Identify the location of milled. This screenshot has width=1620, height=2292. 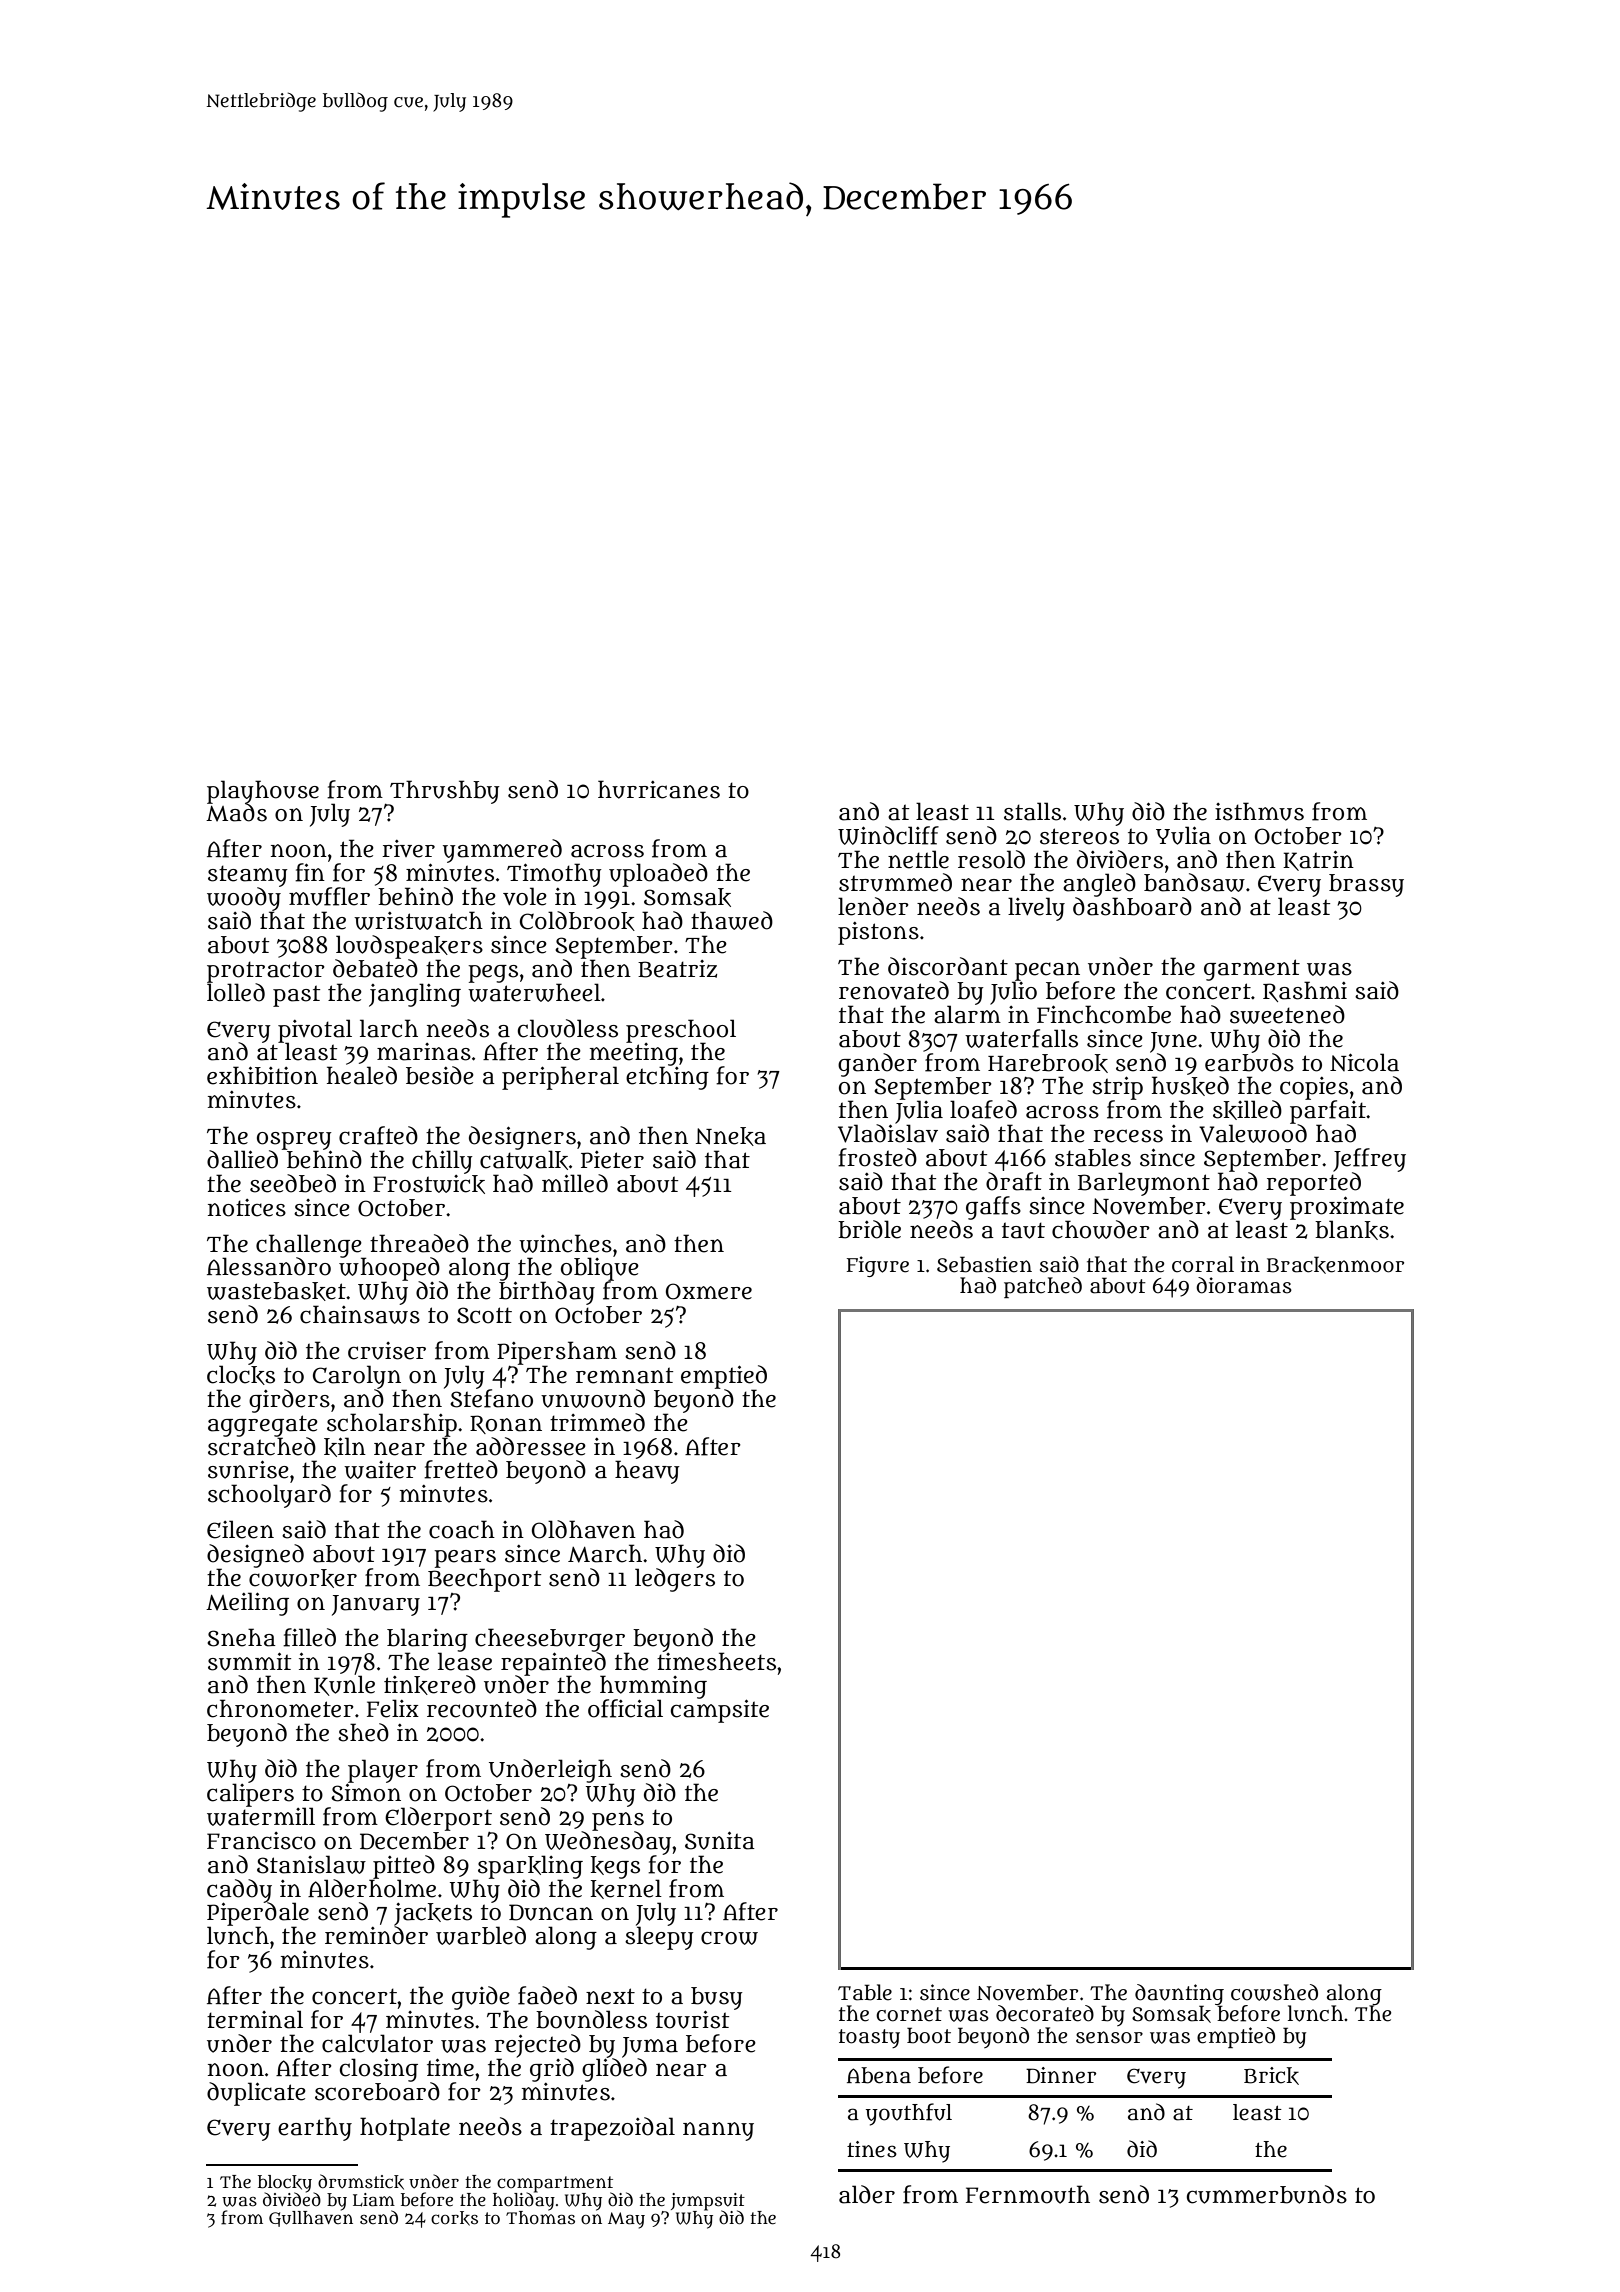
(575, 1183).
